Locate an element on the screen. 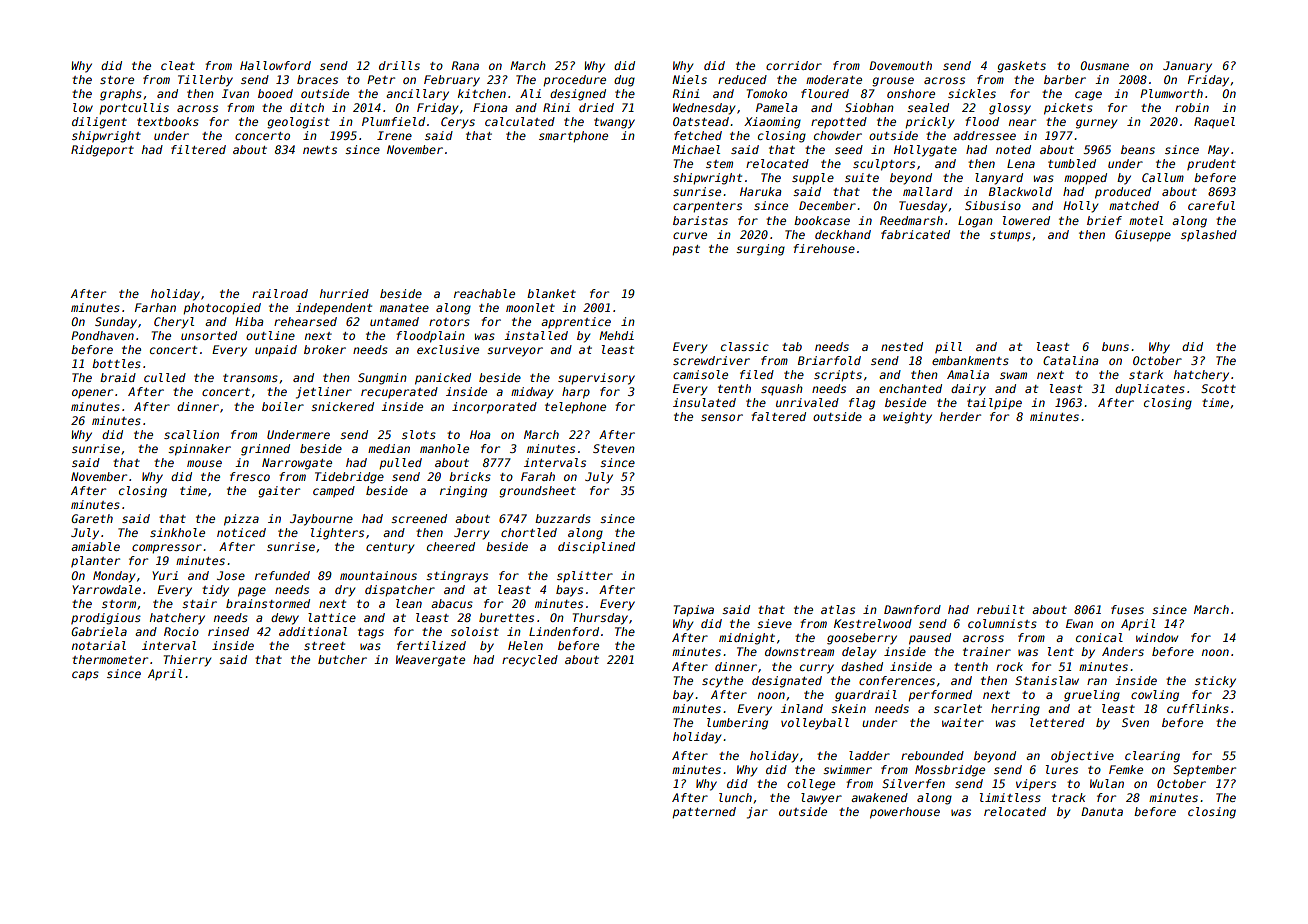 The height and width of the screenshot is (924, 1308). fuses is located at coordinates (1127, 609).
